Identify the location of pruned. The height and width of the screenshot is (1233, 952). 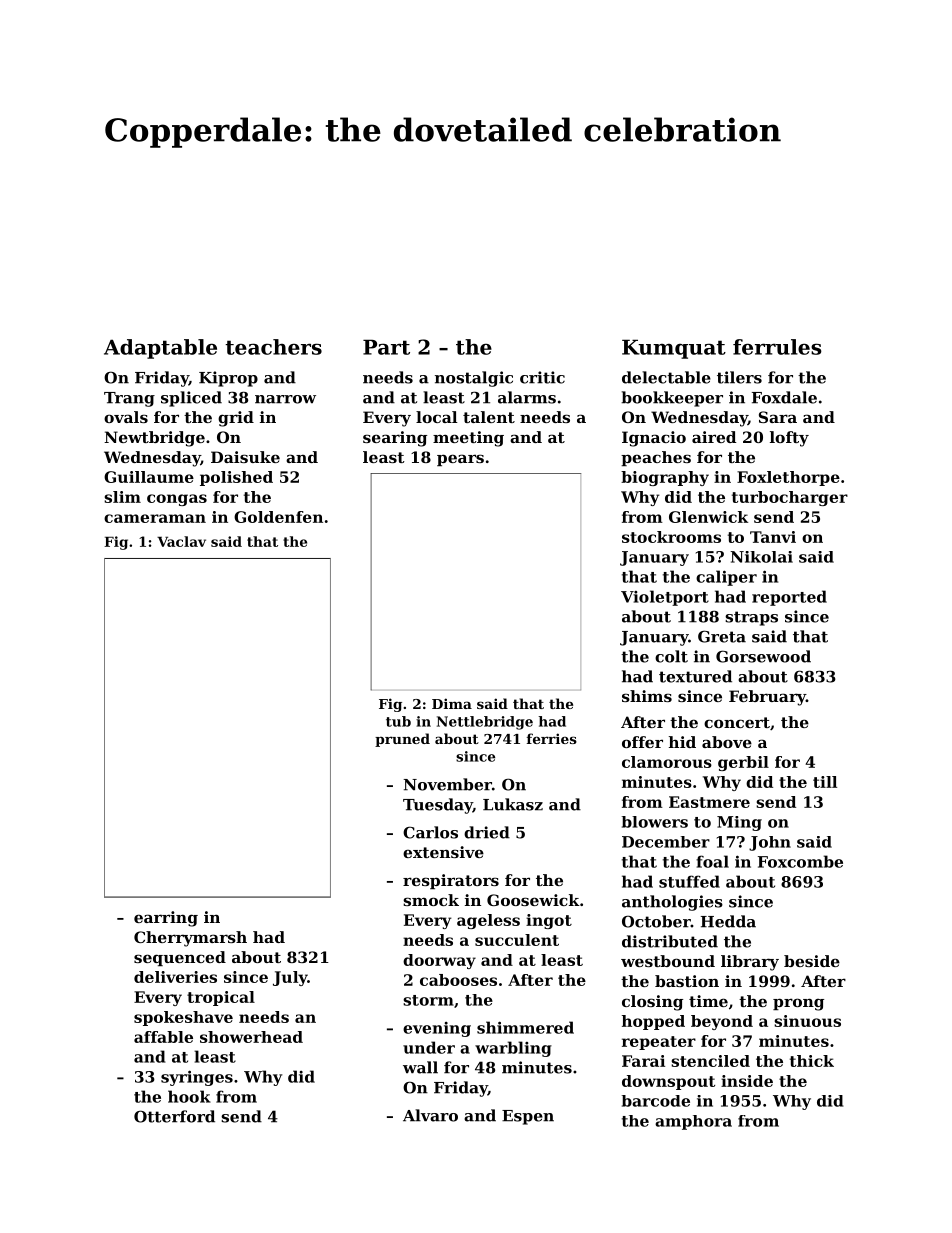
(402, 740).
